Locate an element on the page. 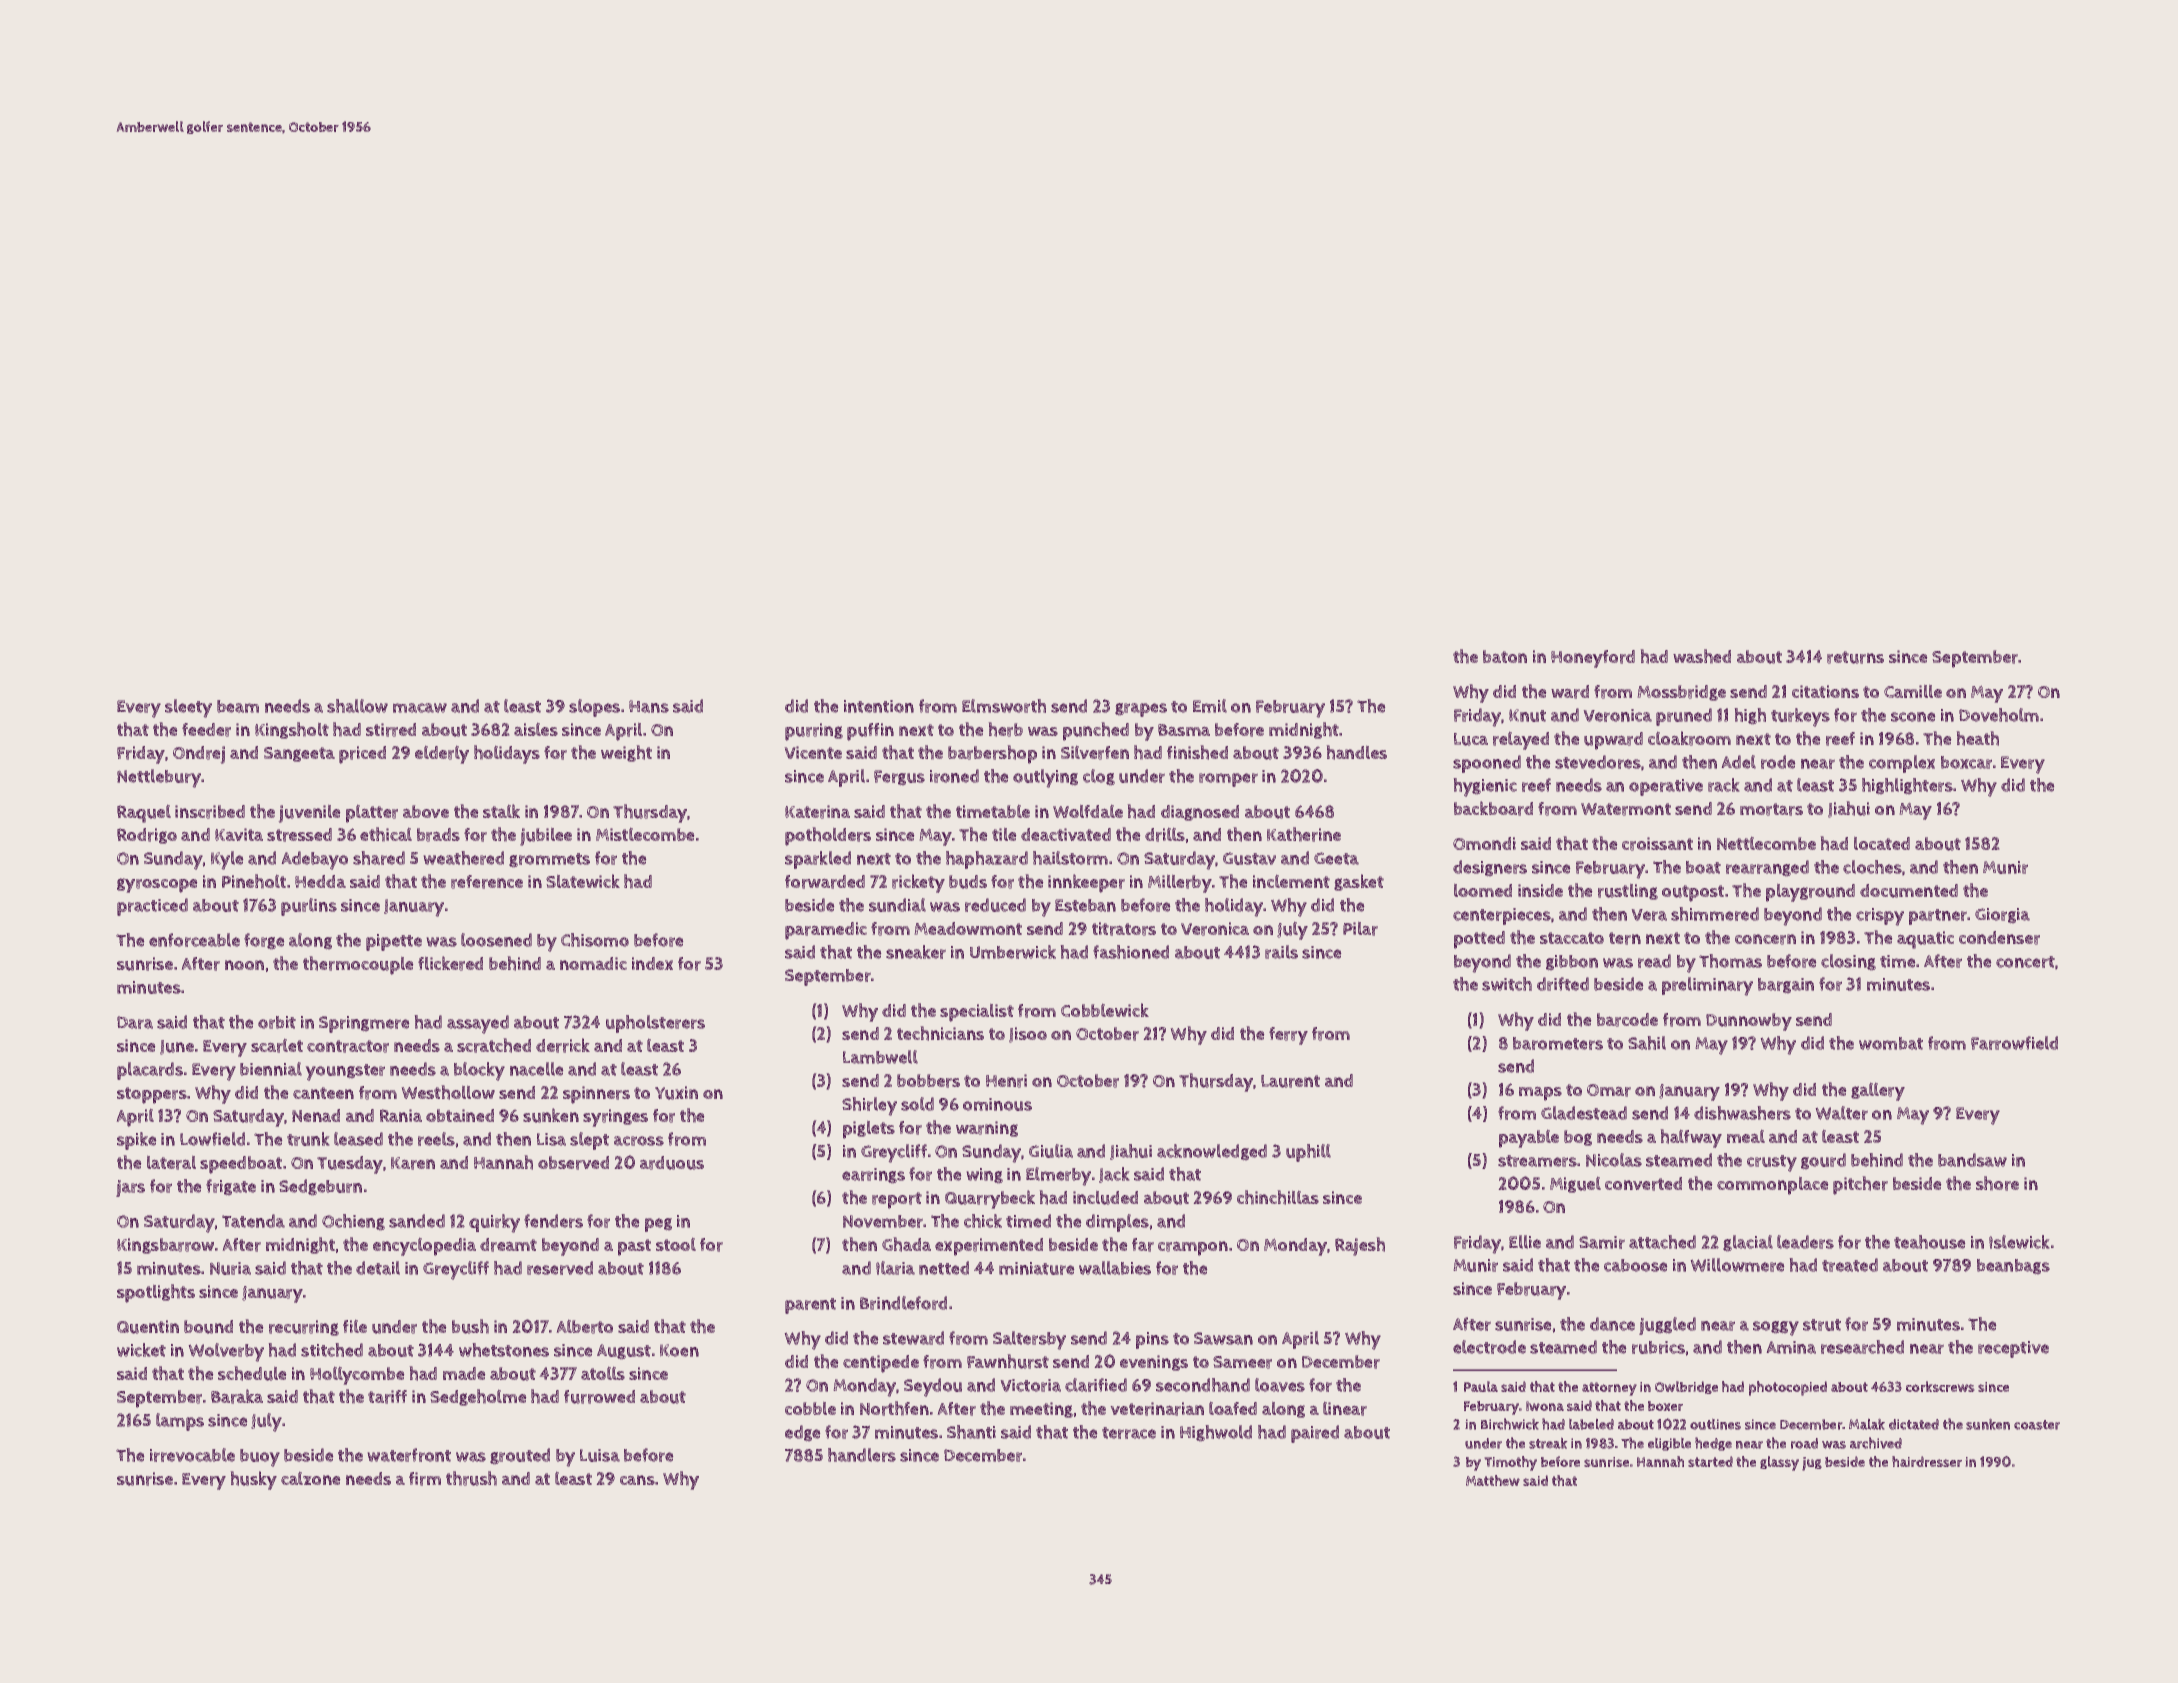 This document has width=2178, height=1683. irrevocable is located at coordinates (192, 1455).
